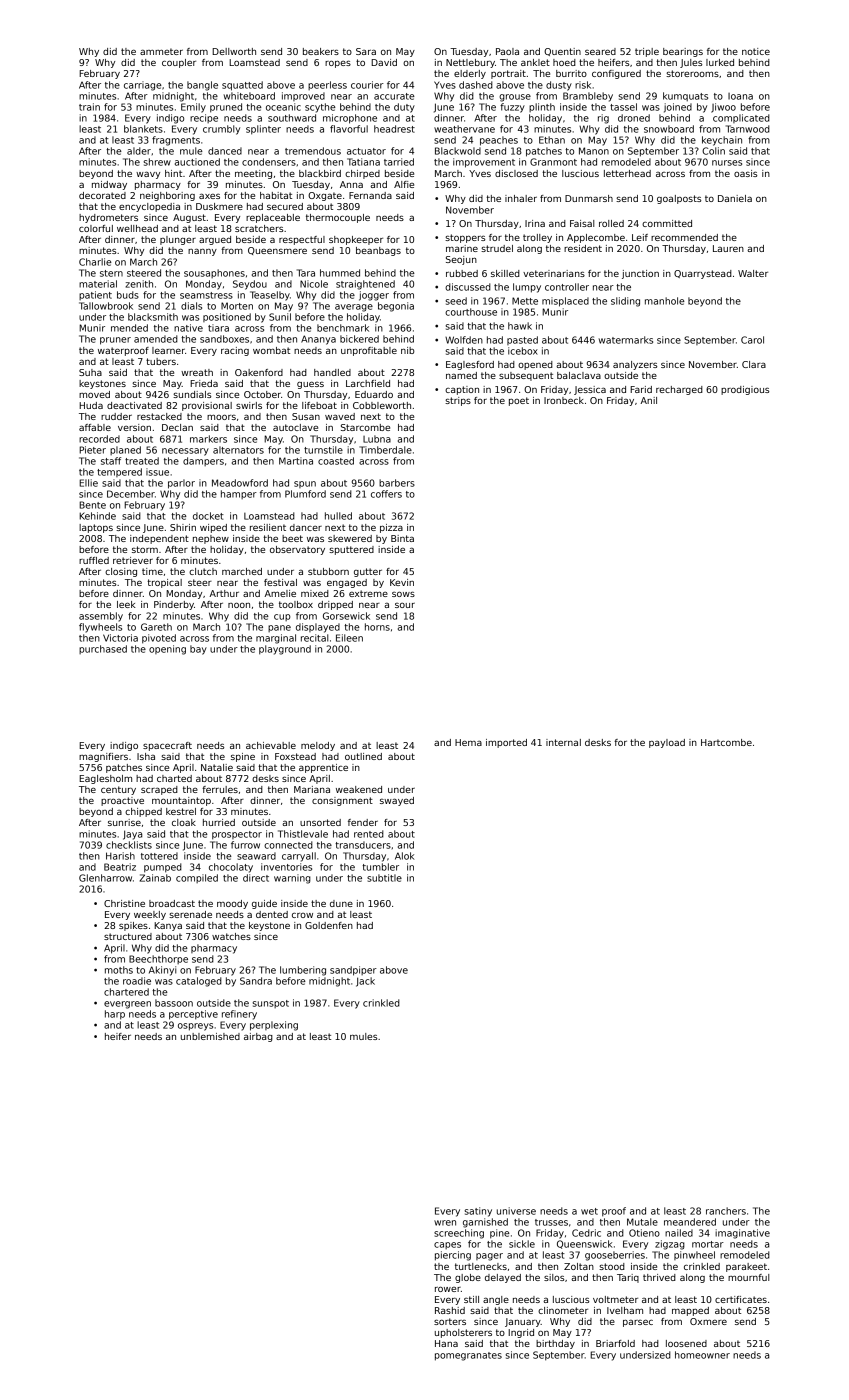 The width and height of the document is (849, 1400). What do you see at coordinates (214, 273) in the document?
I see `sousaphones` at bounding box center [214, 273].
